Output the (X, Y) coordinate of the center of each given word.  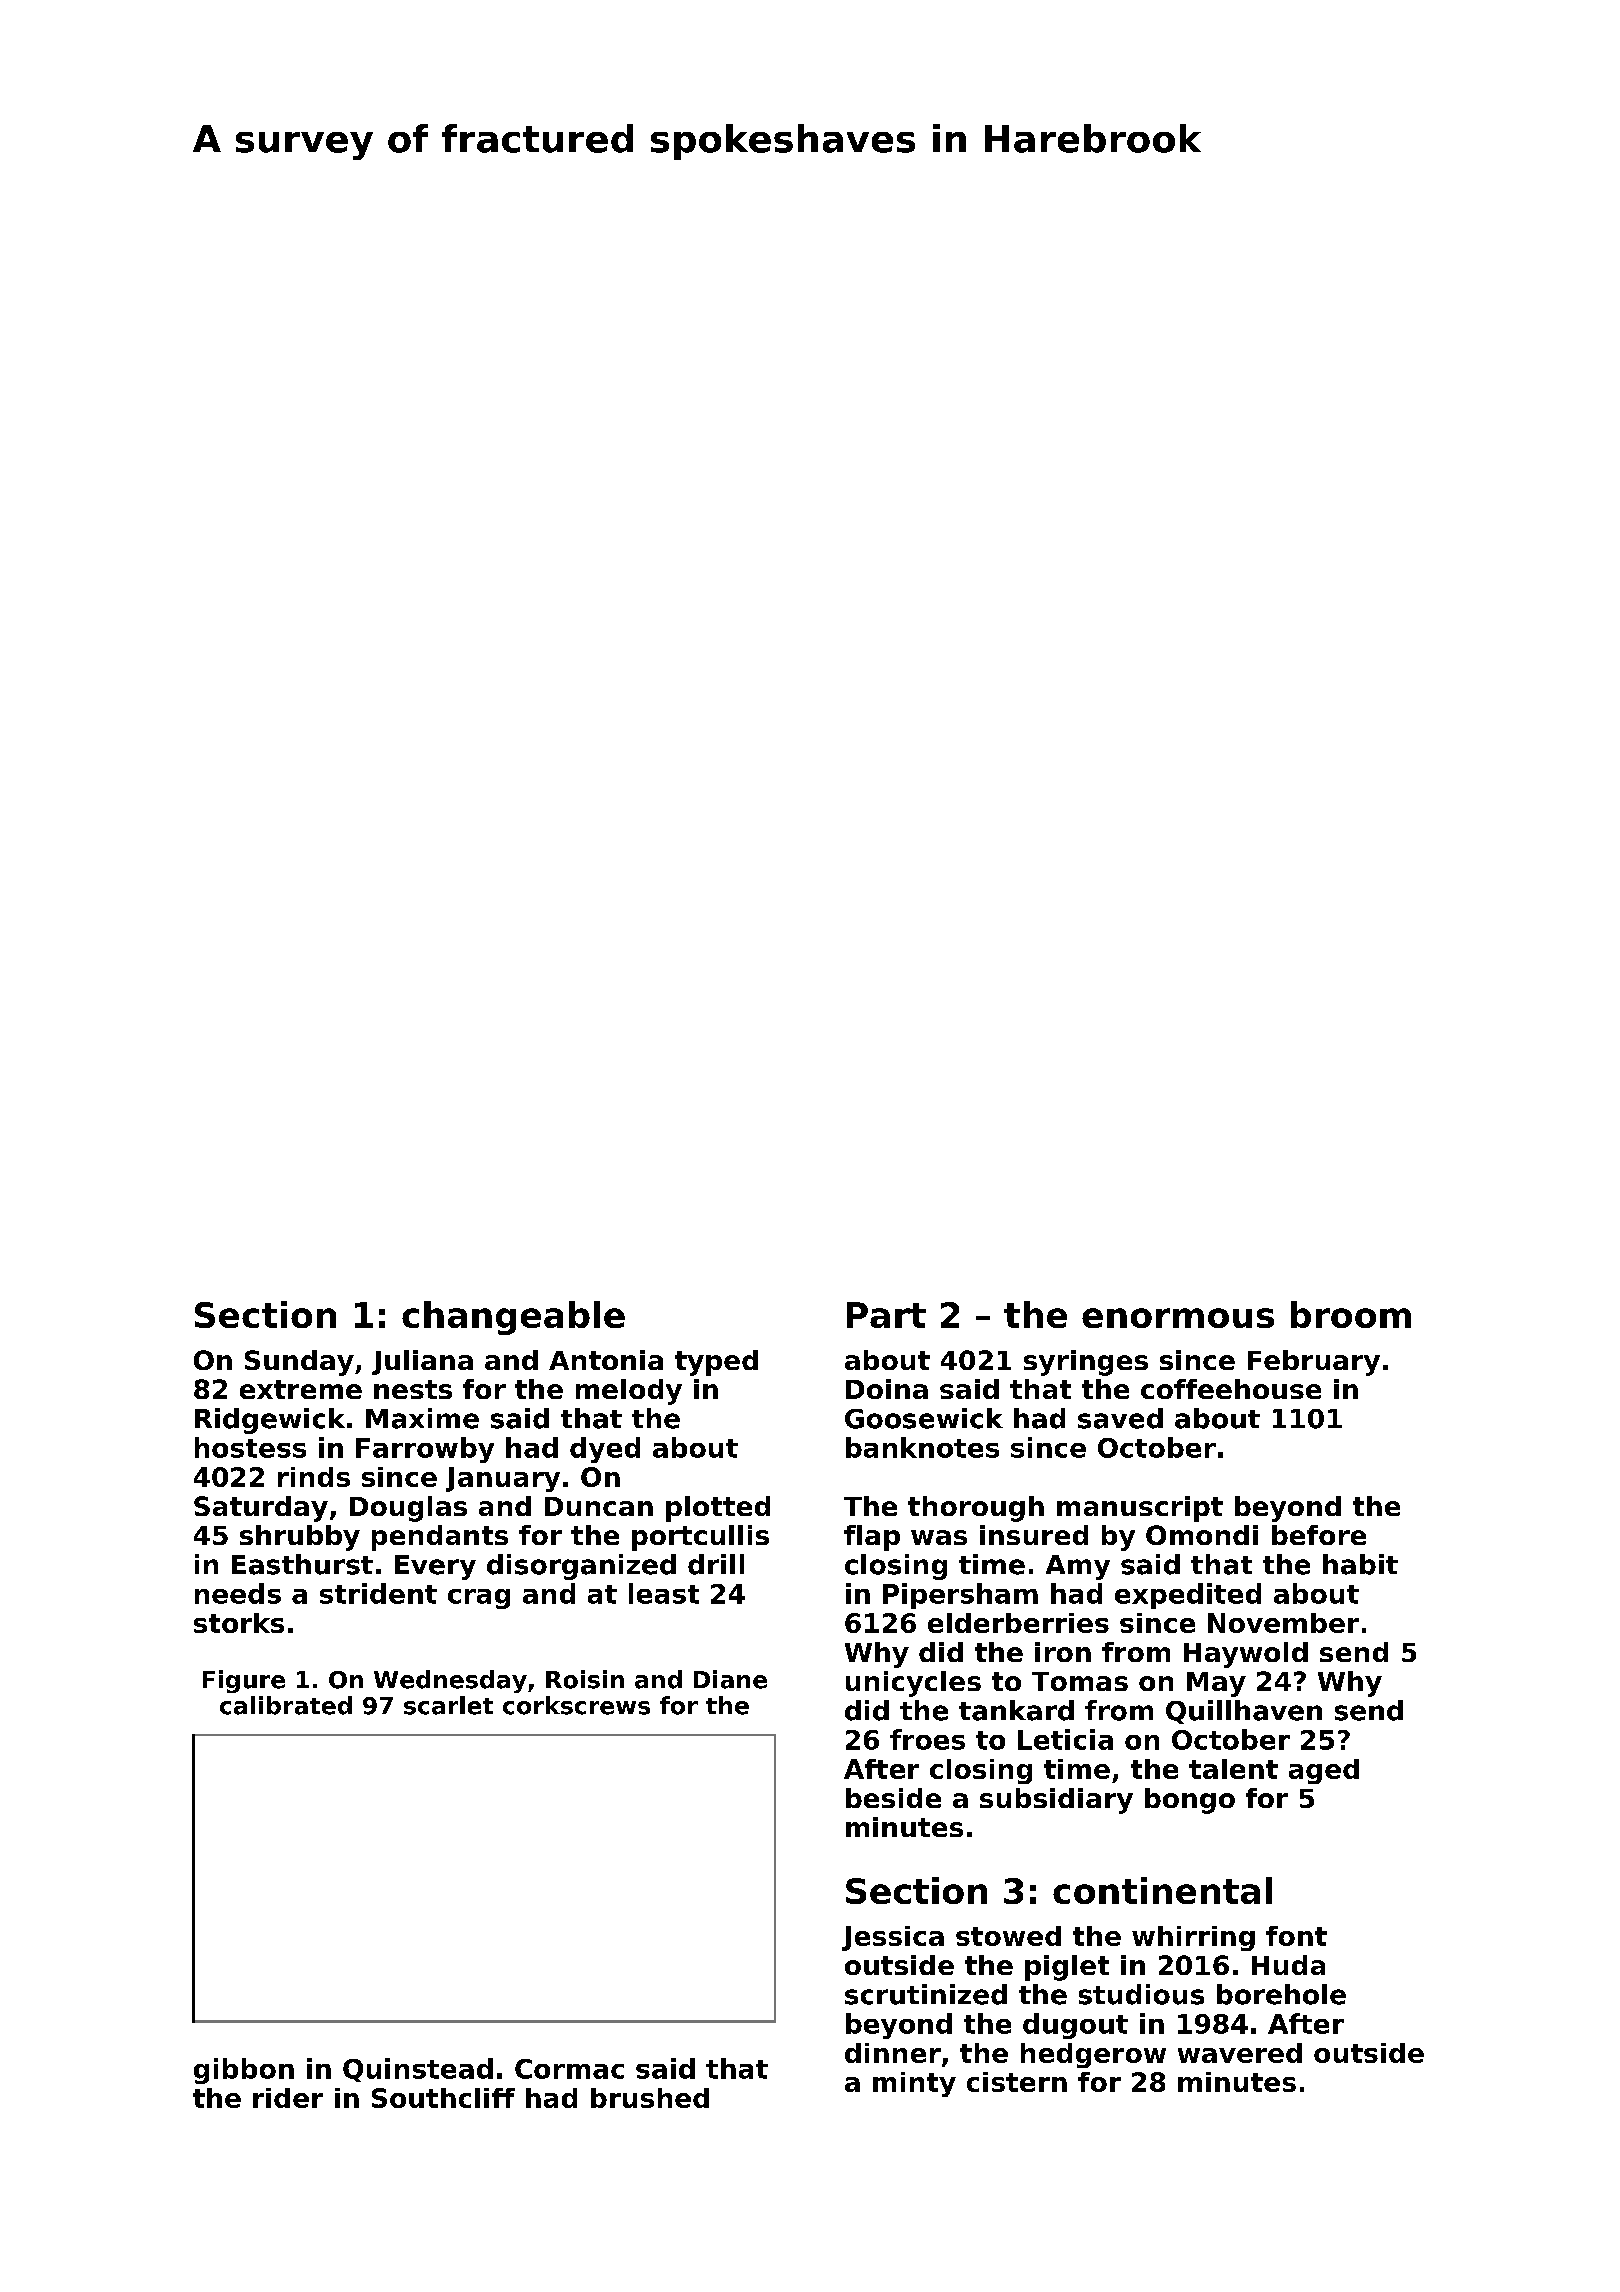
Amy (1078, 1567)
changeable (513, 1318)
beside (893, 1798)
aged (1324, 1771)
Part (886, 1315)
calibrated (286, 1705)
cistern (1017, 2082)
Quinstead (418, 2070)
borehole (1281, 1994)
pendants (440, 1538)
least (664, 1593)
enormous (1178, 1318)
